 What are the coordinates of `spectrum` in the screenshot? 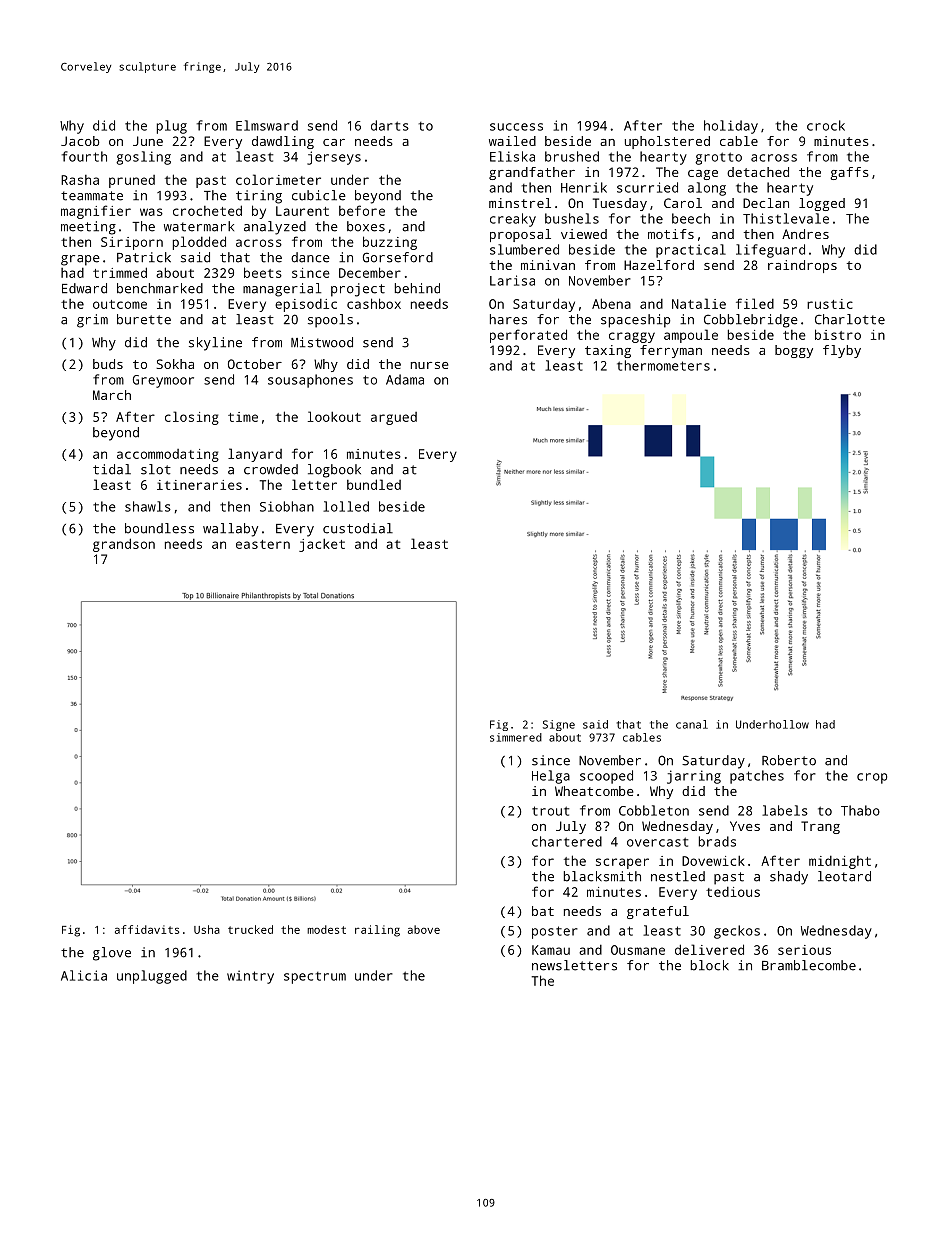 It's located at (315, 978).
